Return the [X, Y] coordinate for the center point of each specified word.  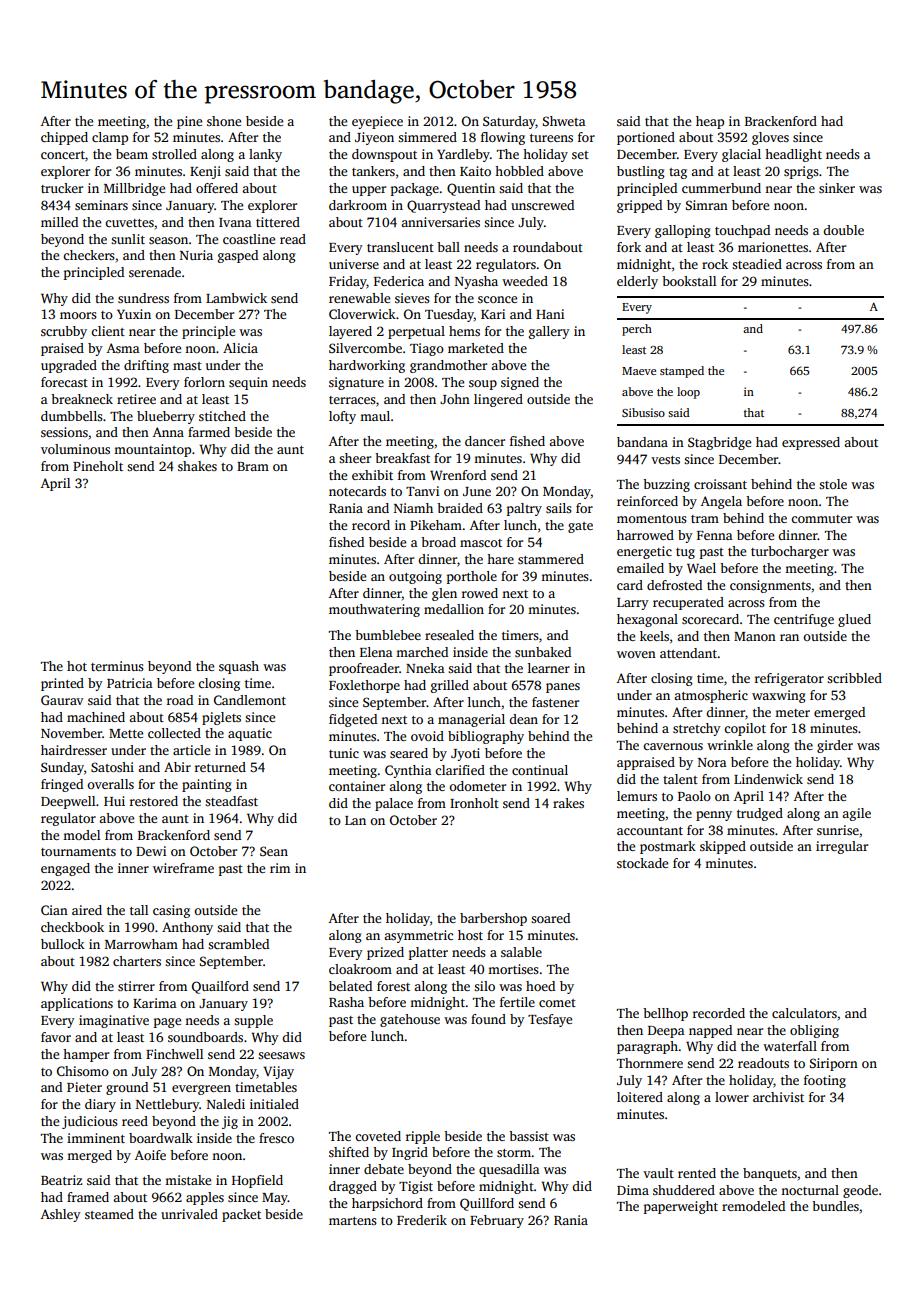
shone [224, 121]
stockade [642, 863]
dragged [353, 1187]
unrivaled [189, 1214]
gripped [639, 206]
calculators [804, 1013]
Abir [177, 767]
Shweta [564, 121]
